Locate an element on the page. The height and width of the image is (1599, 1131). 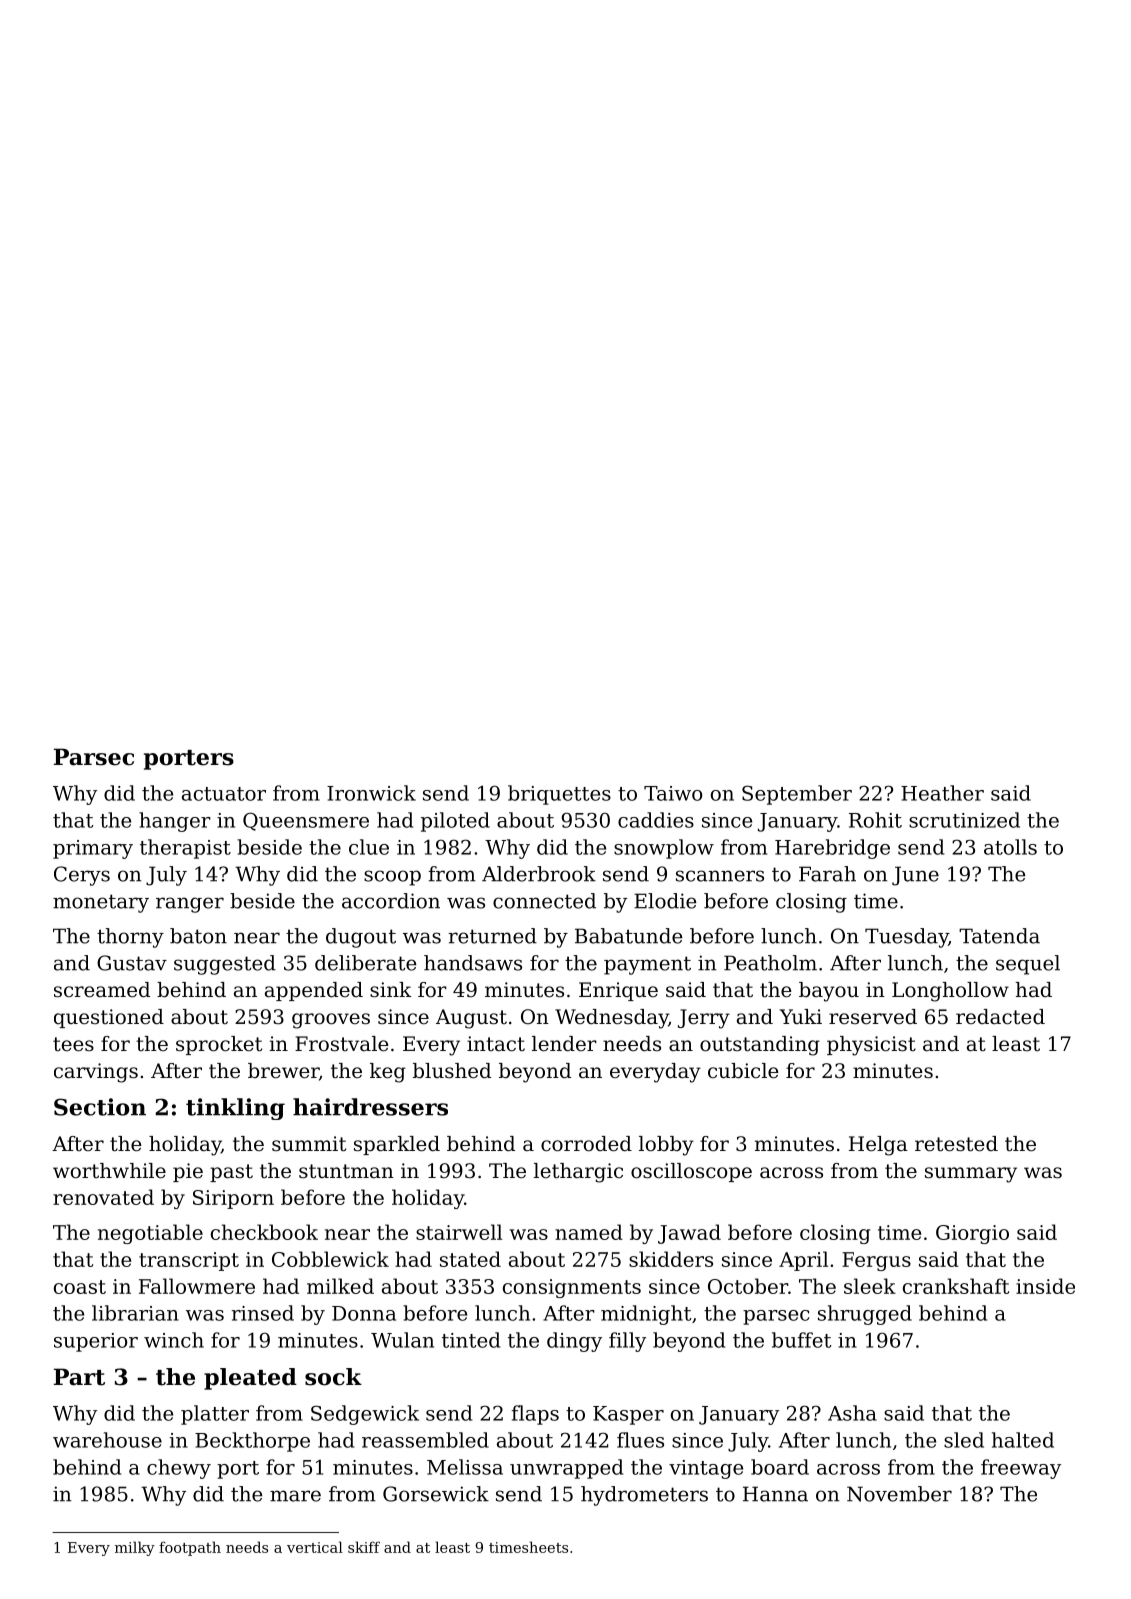
Hanna is located at coordinates (775, 1494).
